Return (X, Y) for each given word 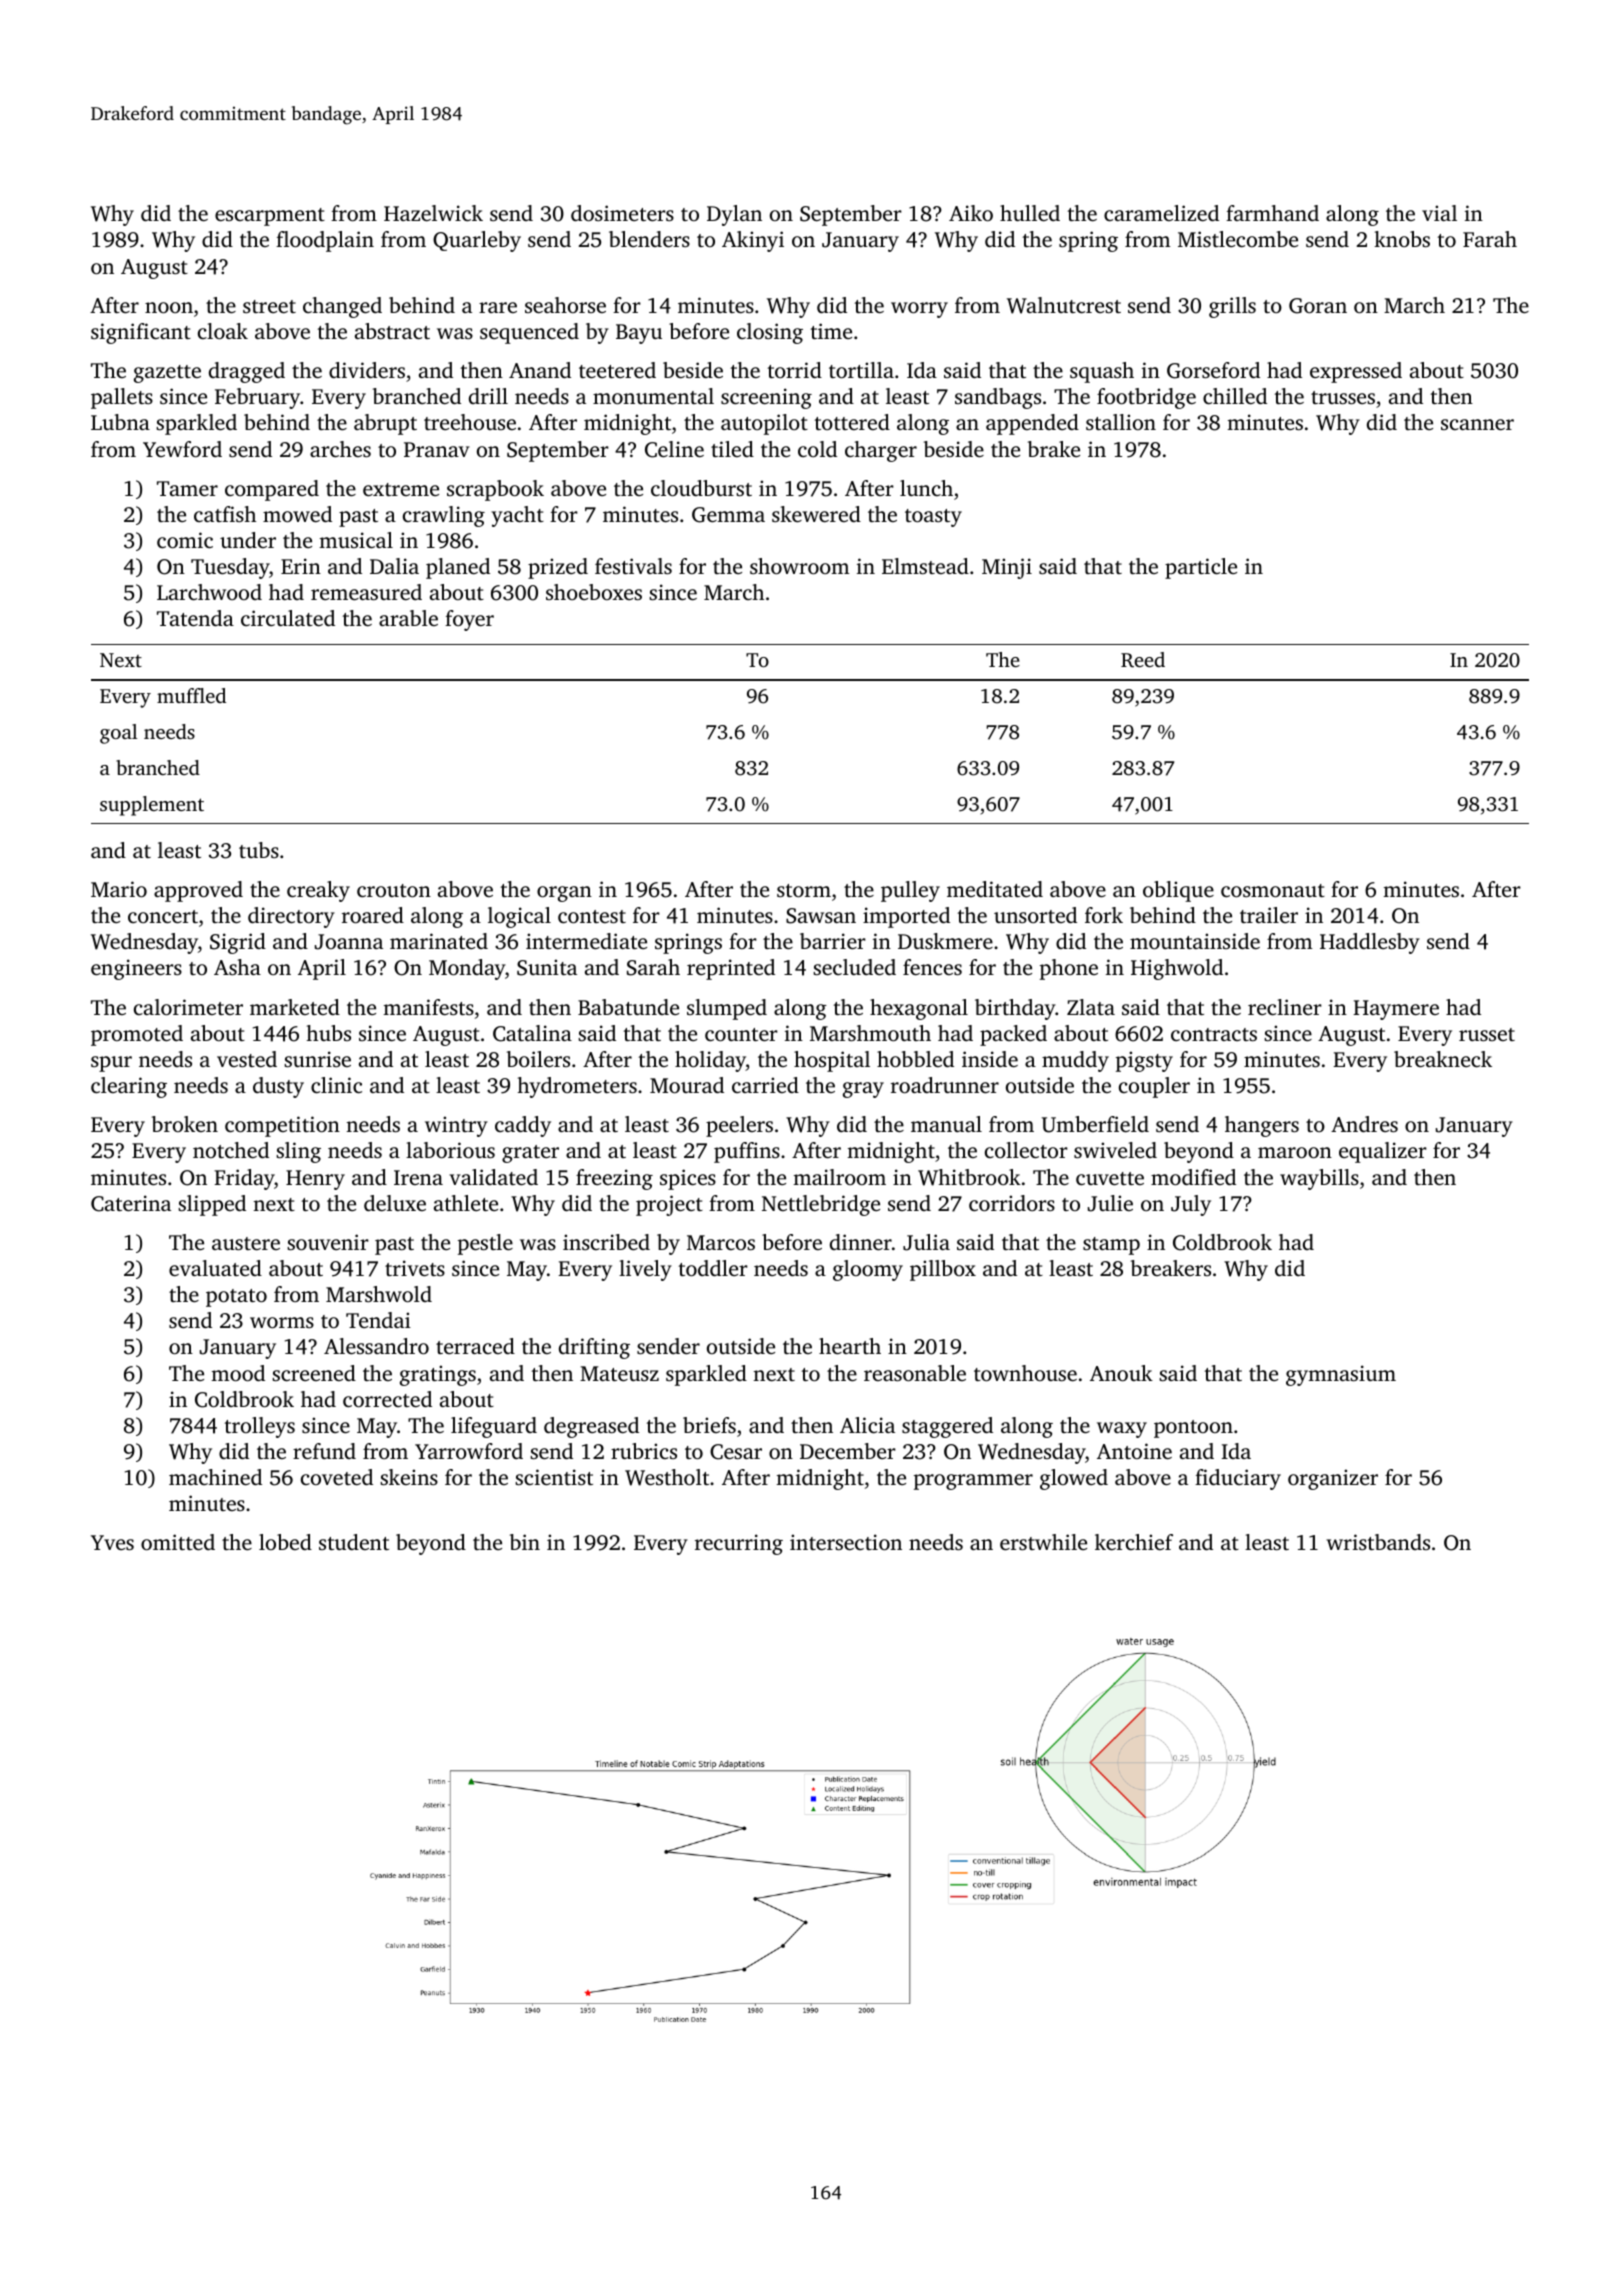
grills (1232, 307)
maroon (1295, 1152)
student (354, 1542)
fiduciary (1238, 1479)
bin (525, 1542)
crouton (394, 890)
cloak (223, 331)
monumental (653, 396)
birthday (1015, 1009)
